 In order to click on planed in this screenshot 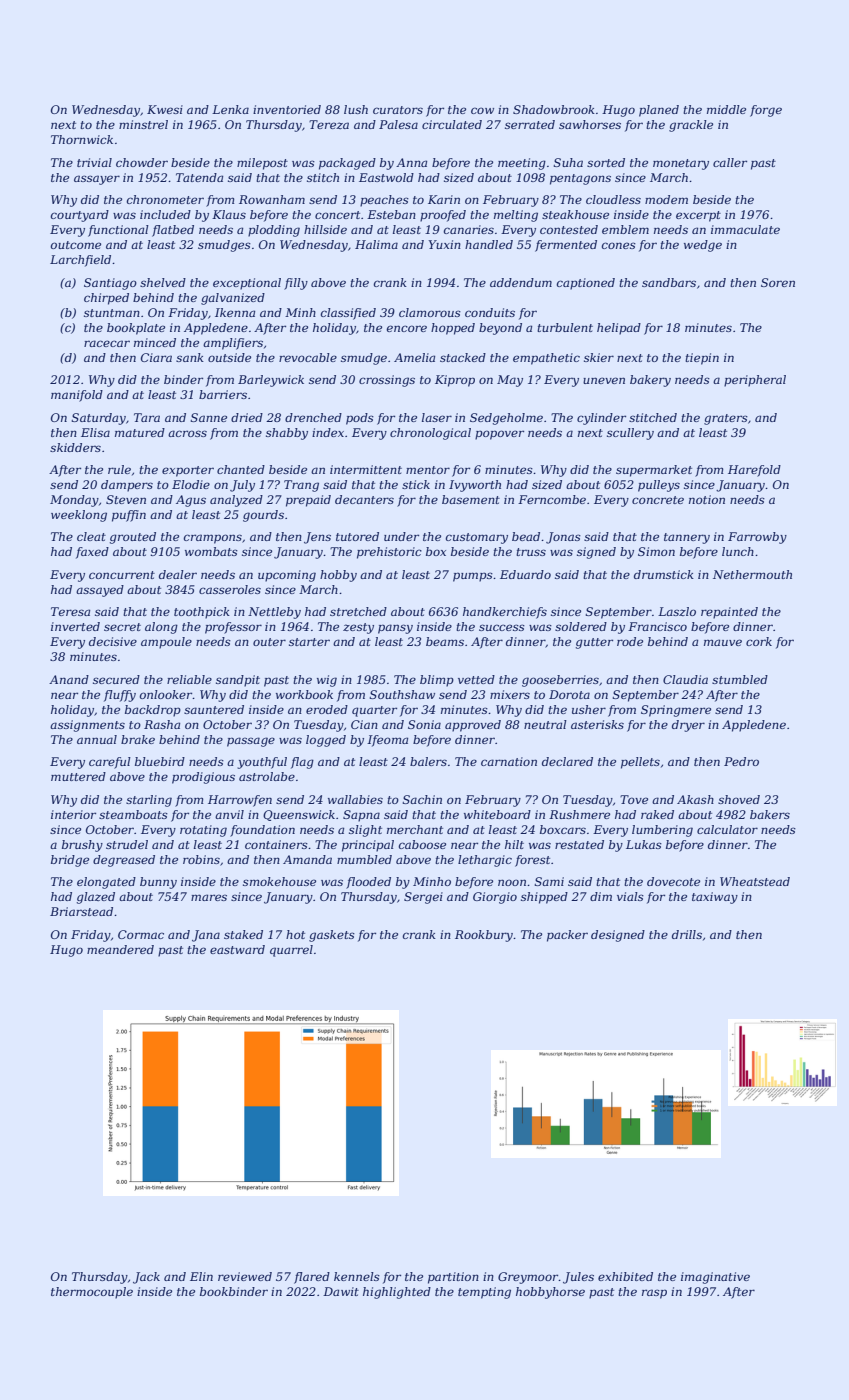, I will do `click(659, 111)`.
